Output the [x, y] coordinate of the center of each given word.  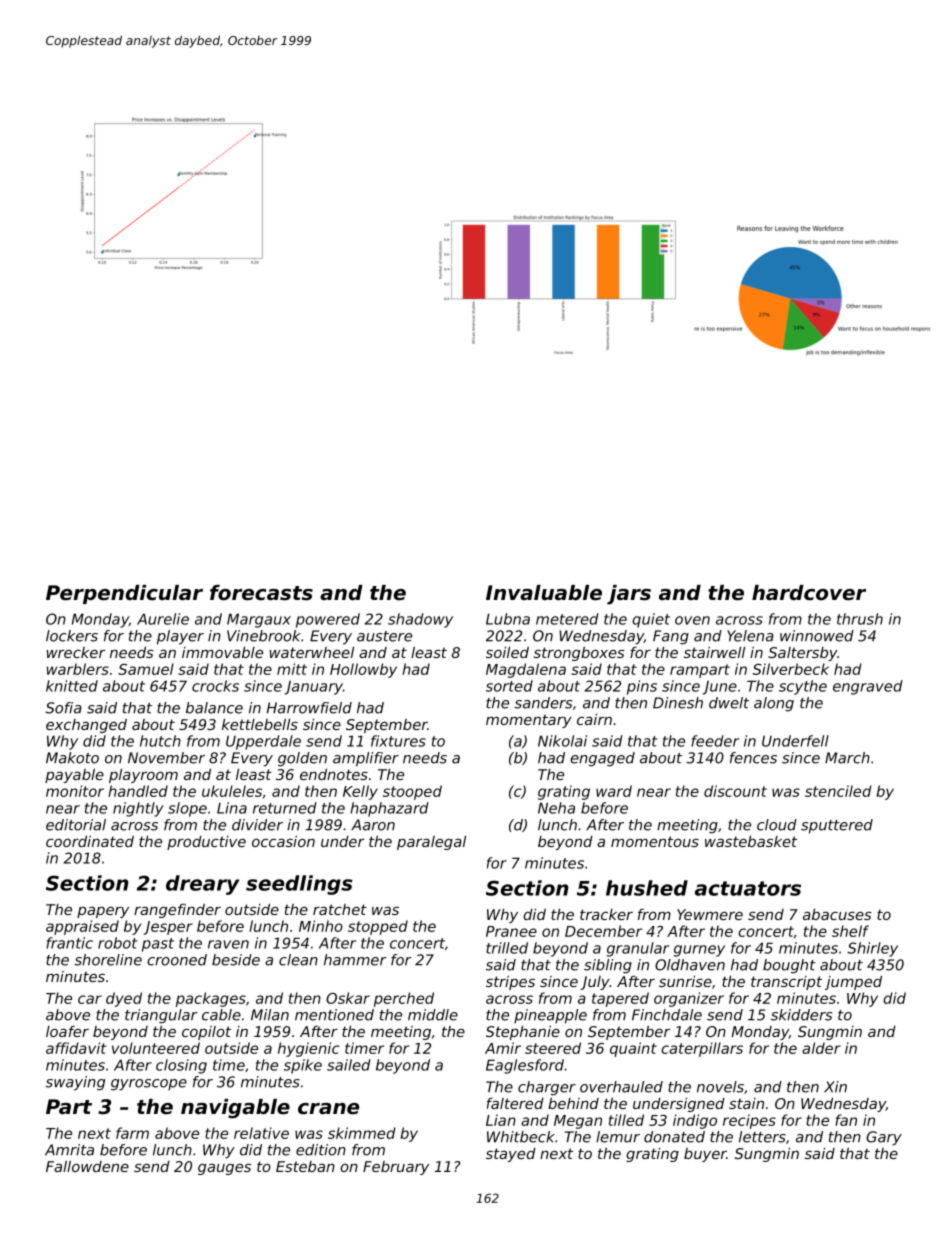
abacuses [837, 914]
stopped [378, 927]
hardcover [809, 593]
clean [298, 960]
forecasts [261, 593]
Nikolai [562, 741]
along [774, 704]
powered [328, 620]
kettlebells [260, 724]
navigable [235, 1109]
